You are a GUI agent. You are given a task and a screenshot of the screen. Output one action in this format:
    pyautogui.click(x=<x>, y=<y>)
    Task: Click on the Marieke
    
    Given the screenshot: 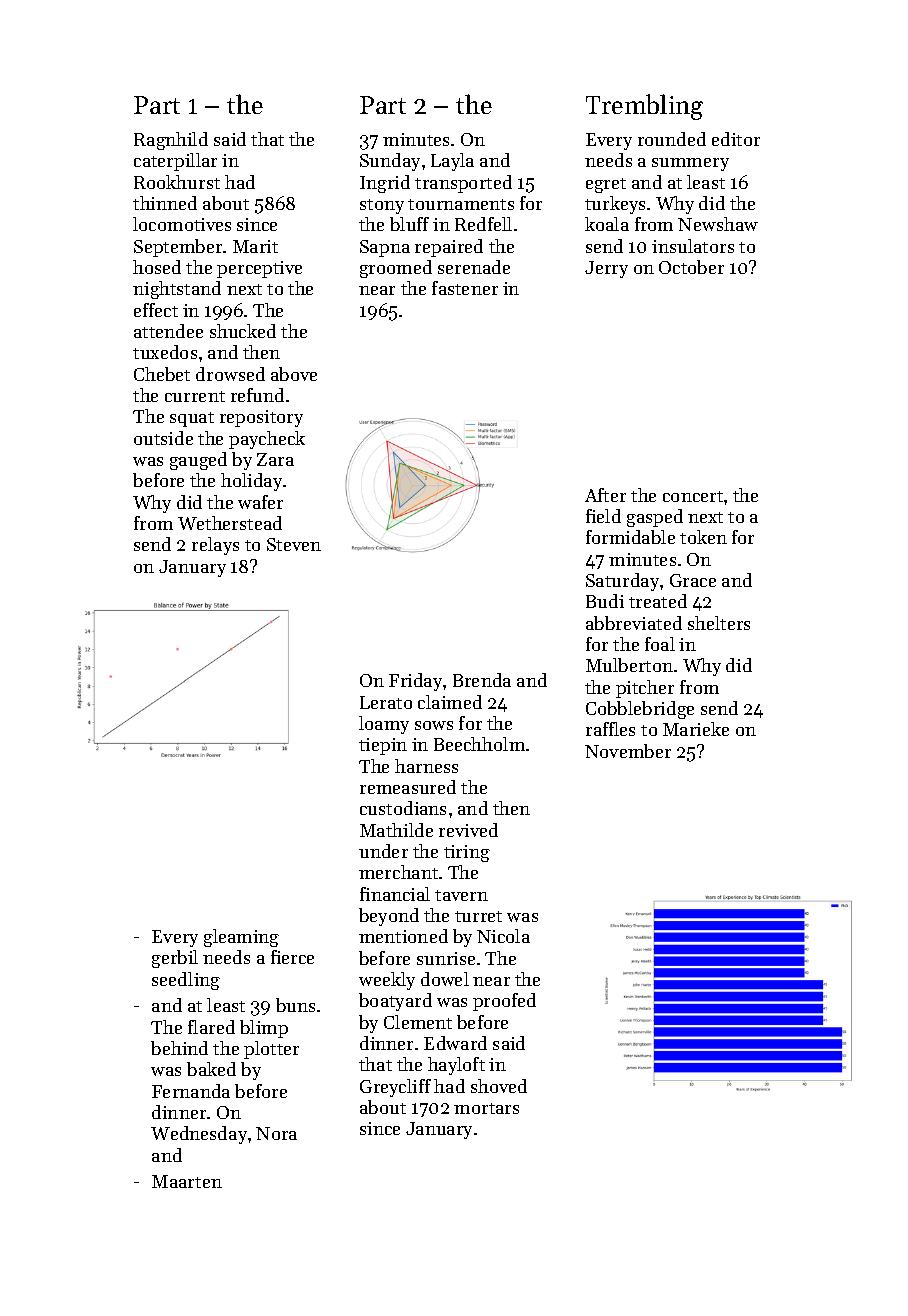 What is the action you would take?
    pyautogui.click(x=696, y=729)
